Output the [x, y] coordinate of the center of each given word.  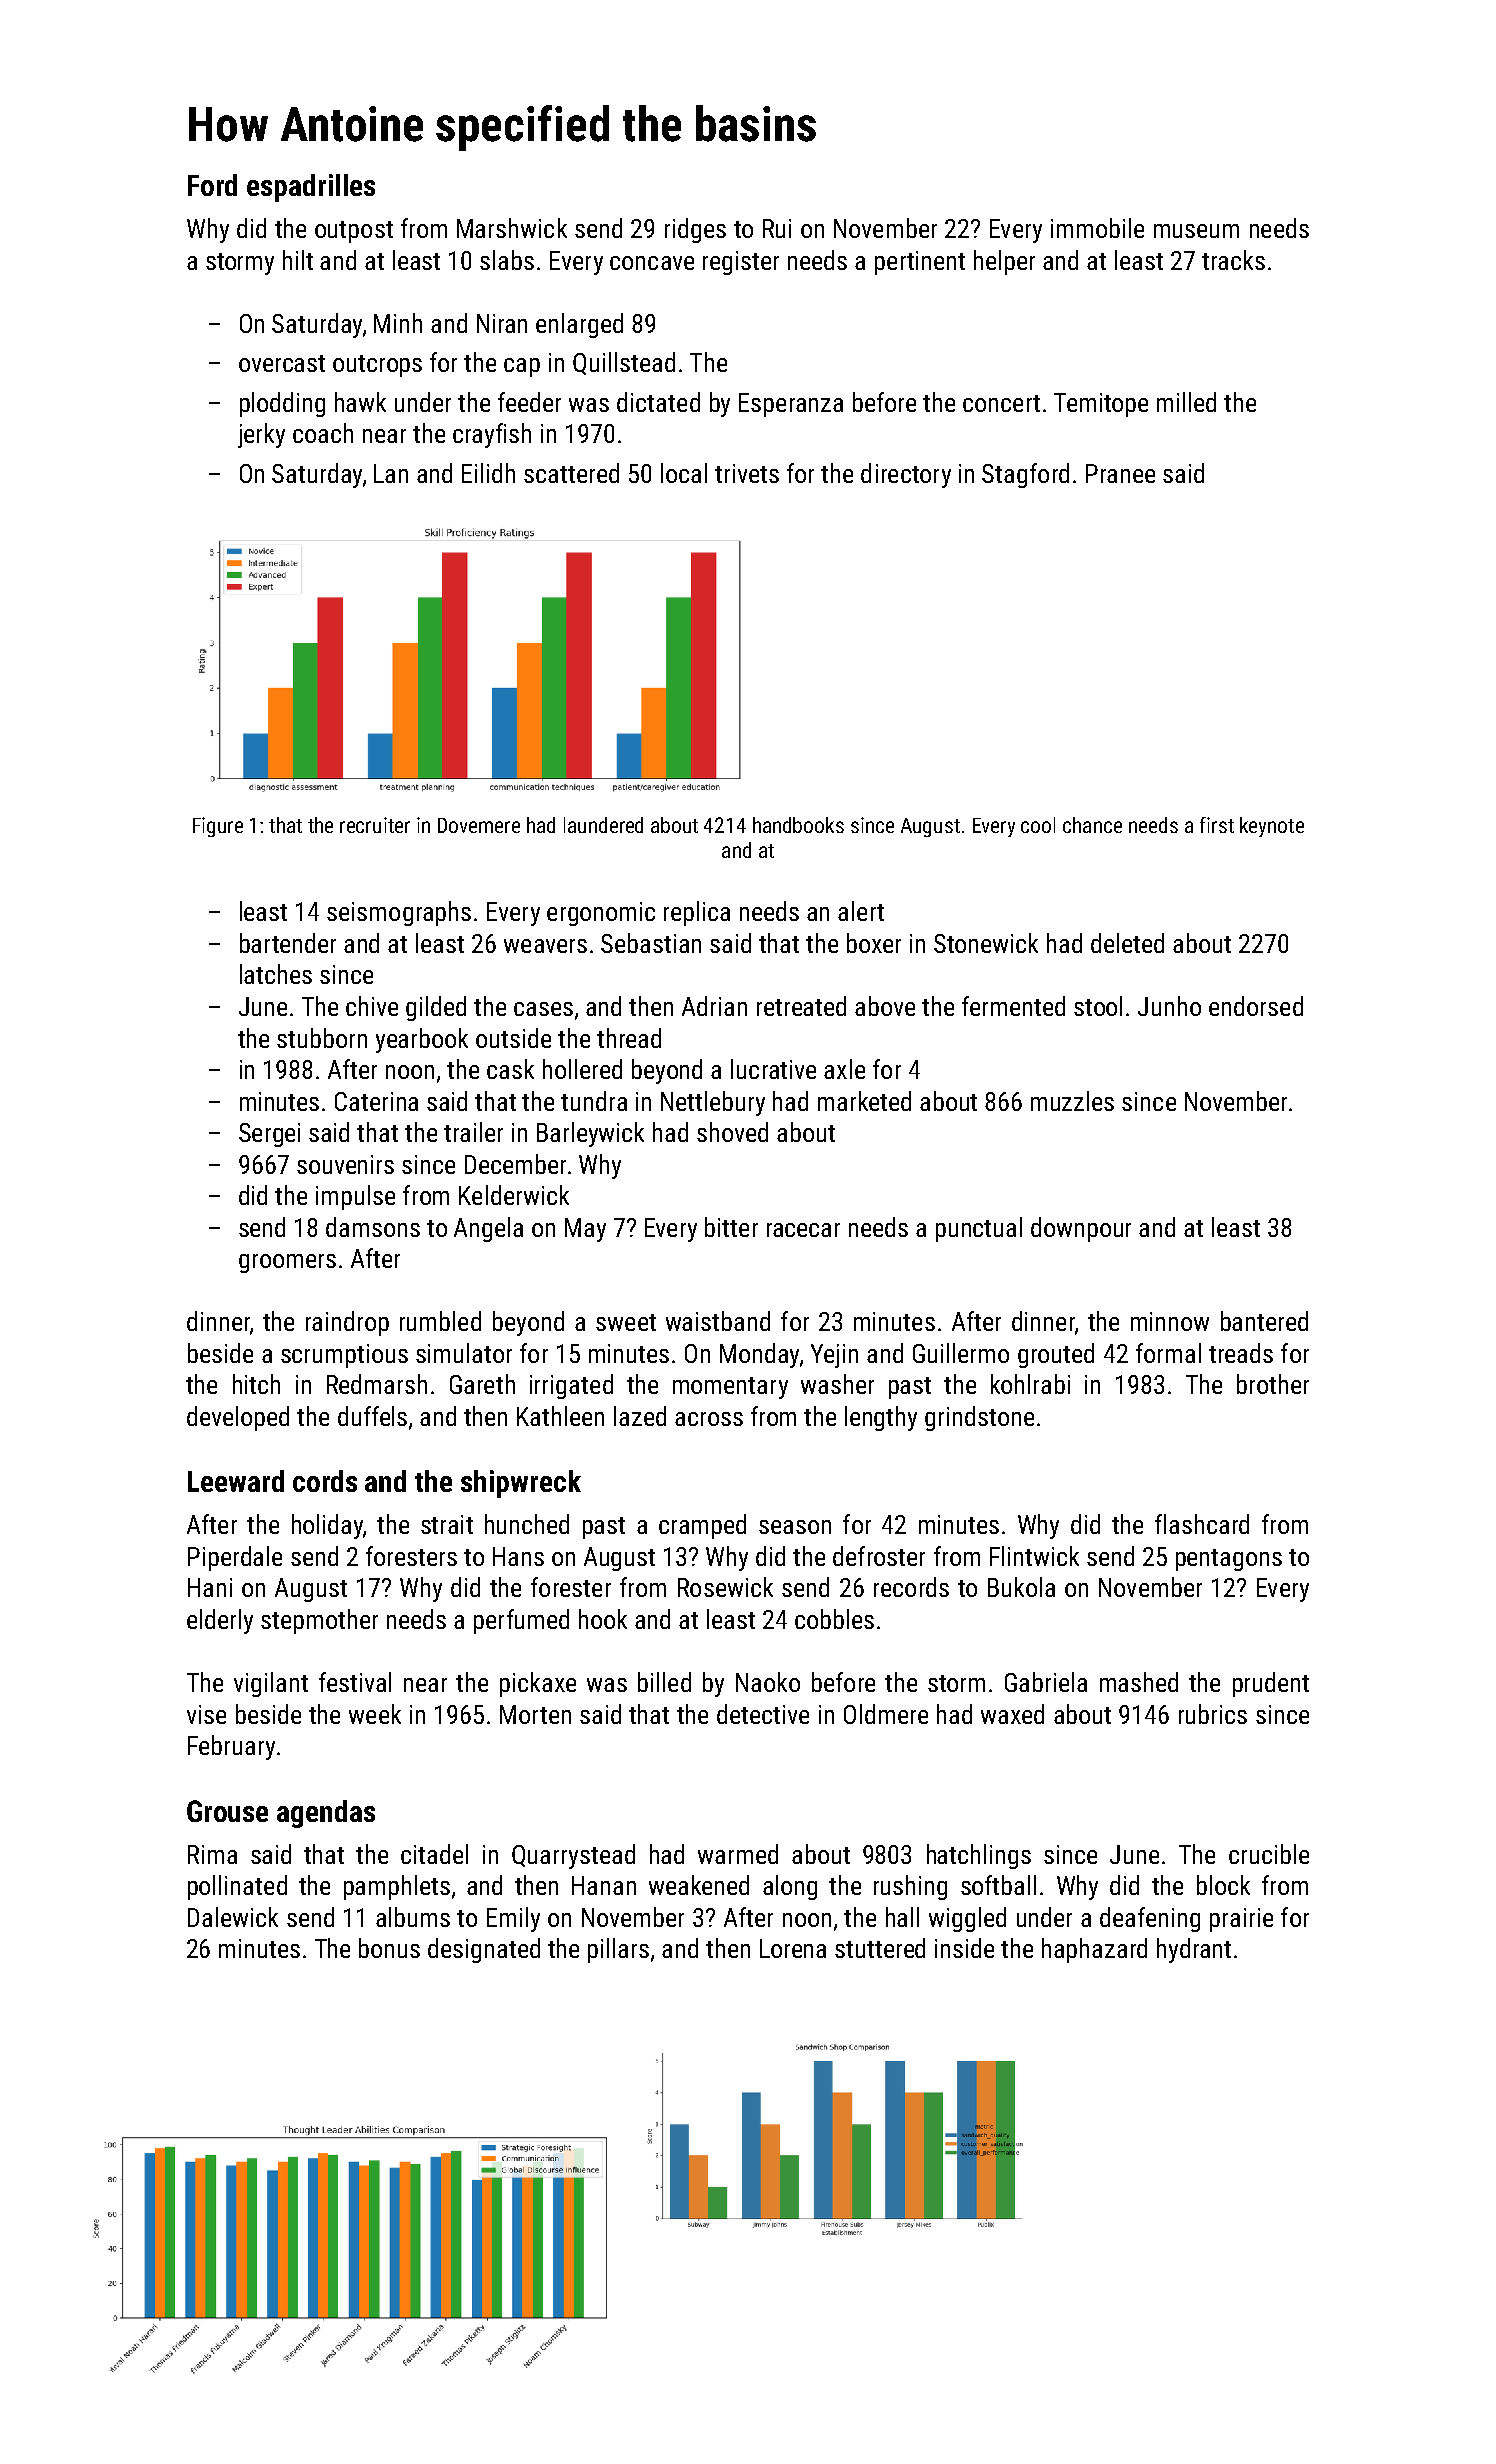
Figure [218, 827]
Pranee [1120, 473]
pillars [618, 1950]
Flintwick [1034, 1556]
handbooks [798, 825]
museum [1196, 231]
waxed [1012, 1714]
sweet [626, 1322]
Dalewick [233, 1917]
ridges [695, 230]
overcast [282, 363]
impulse [355, 1197]
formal [1168, 1353]
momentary [730, 1388]
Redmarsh [377, 1384]
